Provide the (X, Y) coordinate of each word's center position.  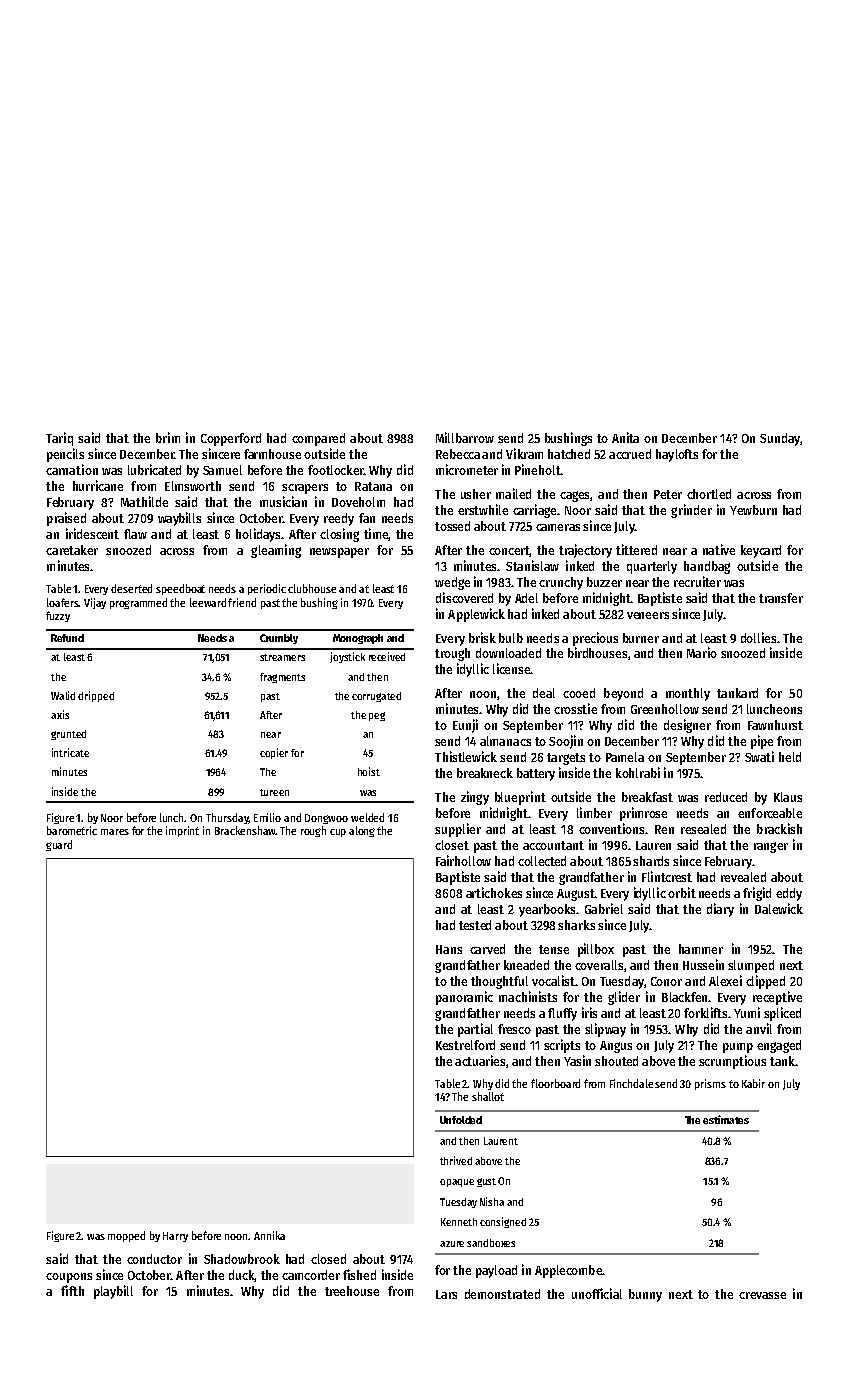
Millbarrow (465, 437)
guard (59, 845)
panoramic (464, 998)
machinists (528, 996)
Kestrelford (465, 1045)
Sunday (780, 439)
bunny (645, 1295)
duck (242, 1276)
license (511, 668)
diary (720, 910)
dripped (96, 696)
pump (738, 1048)
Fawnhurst (775, 725)
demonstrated (502, 1294)
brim (168, 437)
